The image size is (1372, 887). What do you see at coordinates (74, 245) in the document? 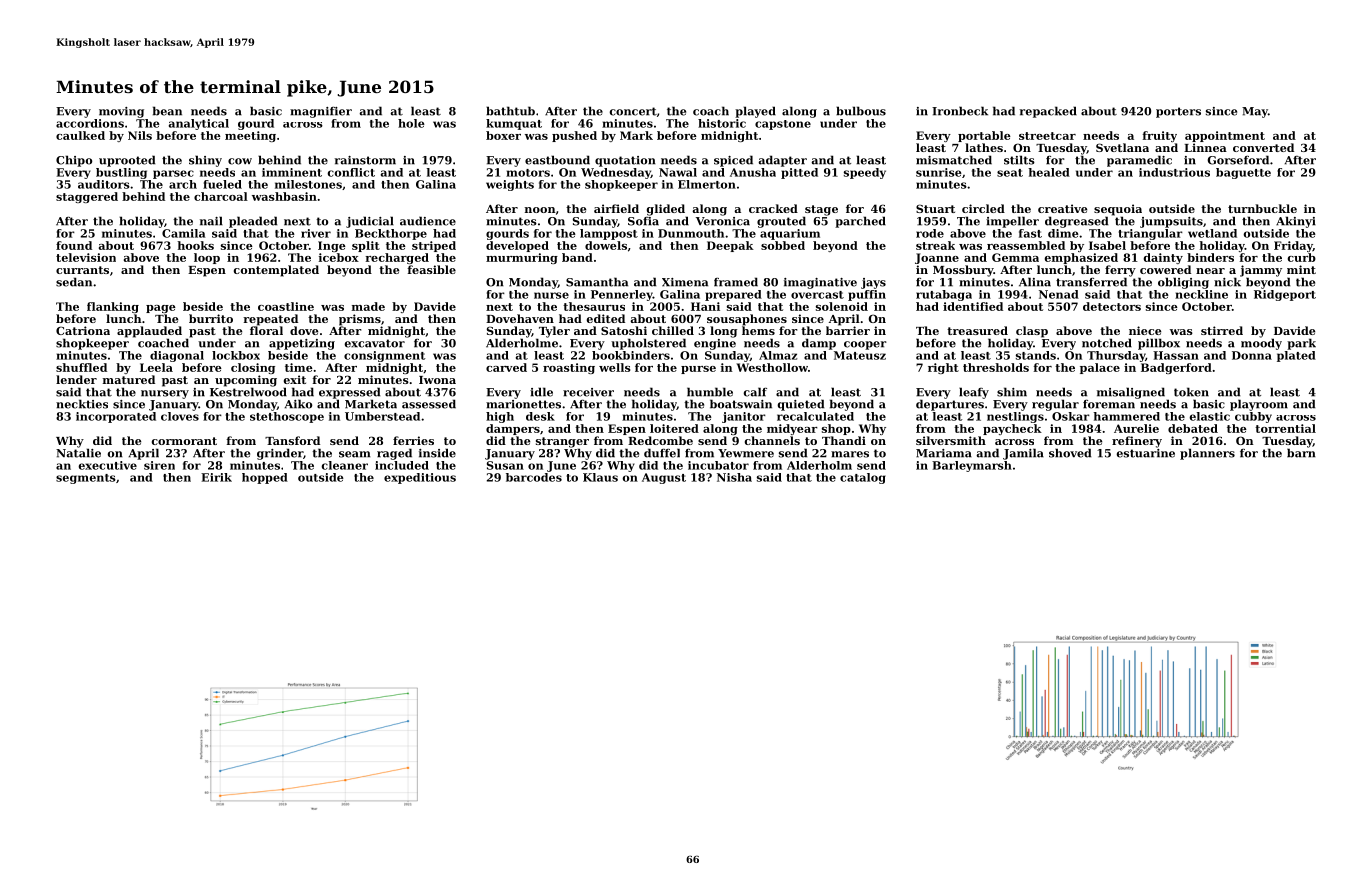
I see `found` at bounding box center [74, 245].
